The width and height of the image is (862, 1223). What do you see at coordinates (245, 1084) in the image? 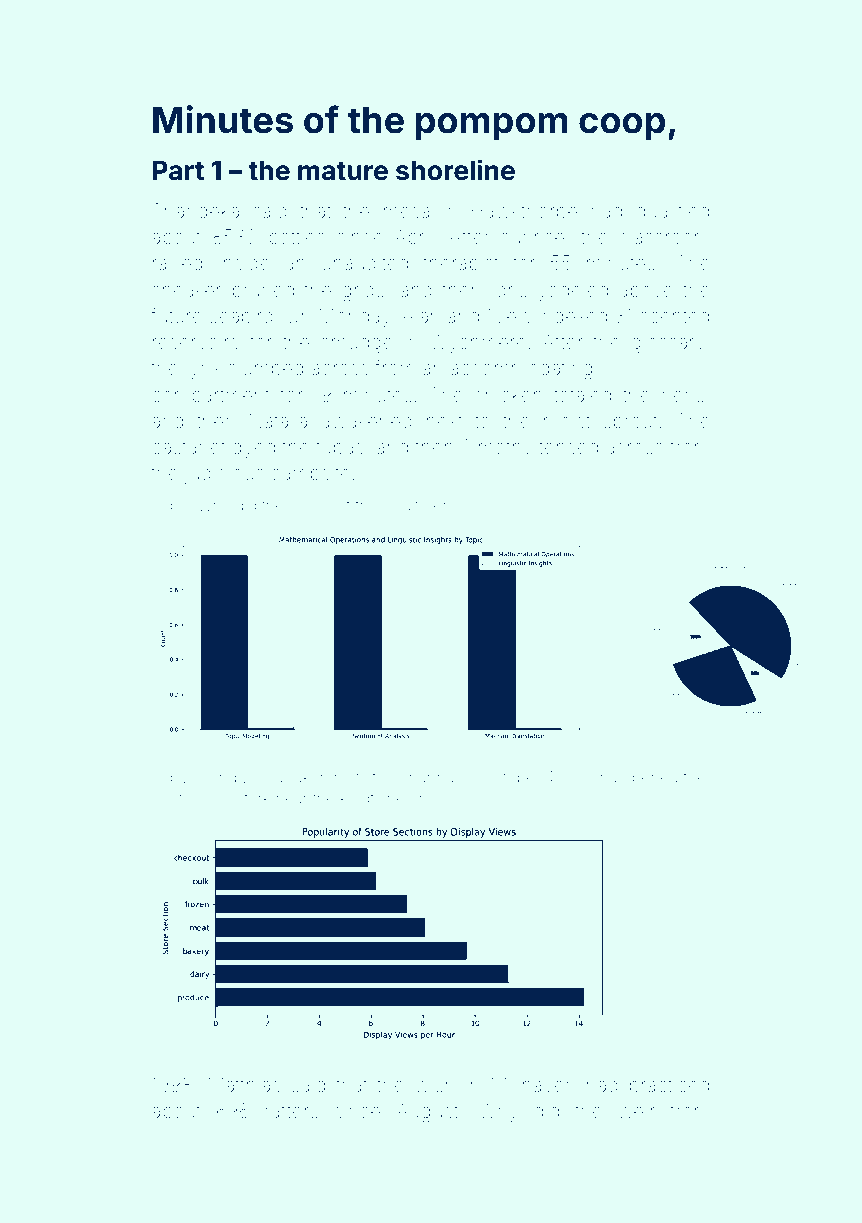
I see `Matthias` at bounding box center [245, 1084].
